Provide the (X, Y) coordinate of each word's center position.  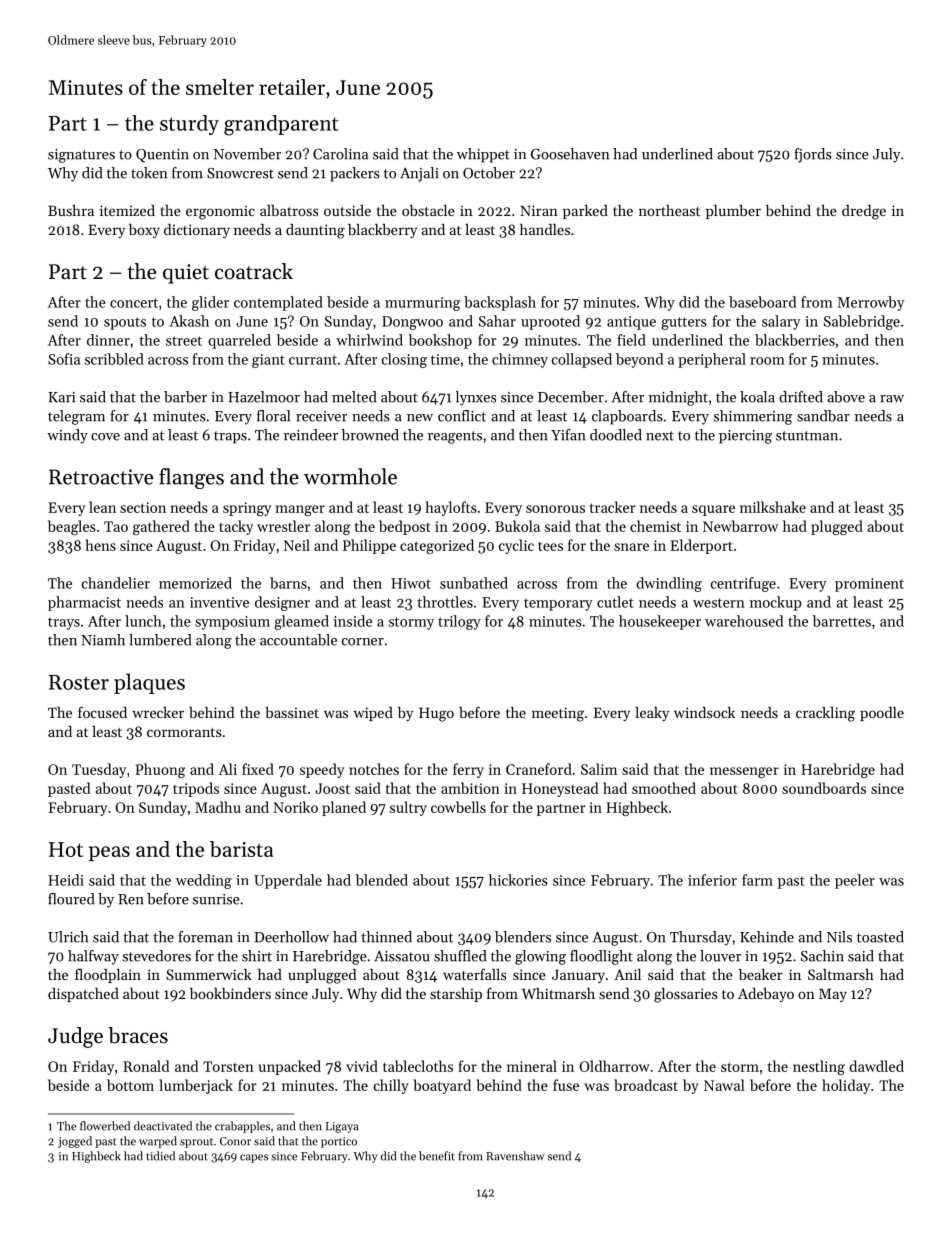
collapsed (582, 360)
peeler (855, 881)
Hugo (436, 714)
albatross (289, 210)
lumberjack (196, 1086)
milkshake (773, 507)
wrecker (158, 712)
